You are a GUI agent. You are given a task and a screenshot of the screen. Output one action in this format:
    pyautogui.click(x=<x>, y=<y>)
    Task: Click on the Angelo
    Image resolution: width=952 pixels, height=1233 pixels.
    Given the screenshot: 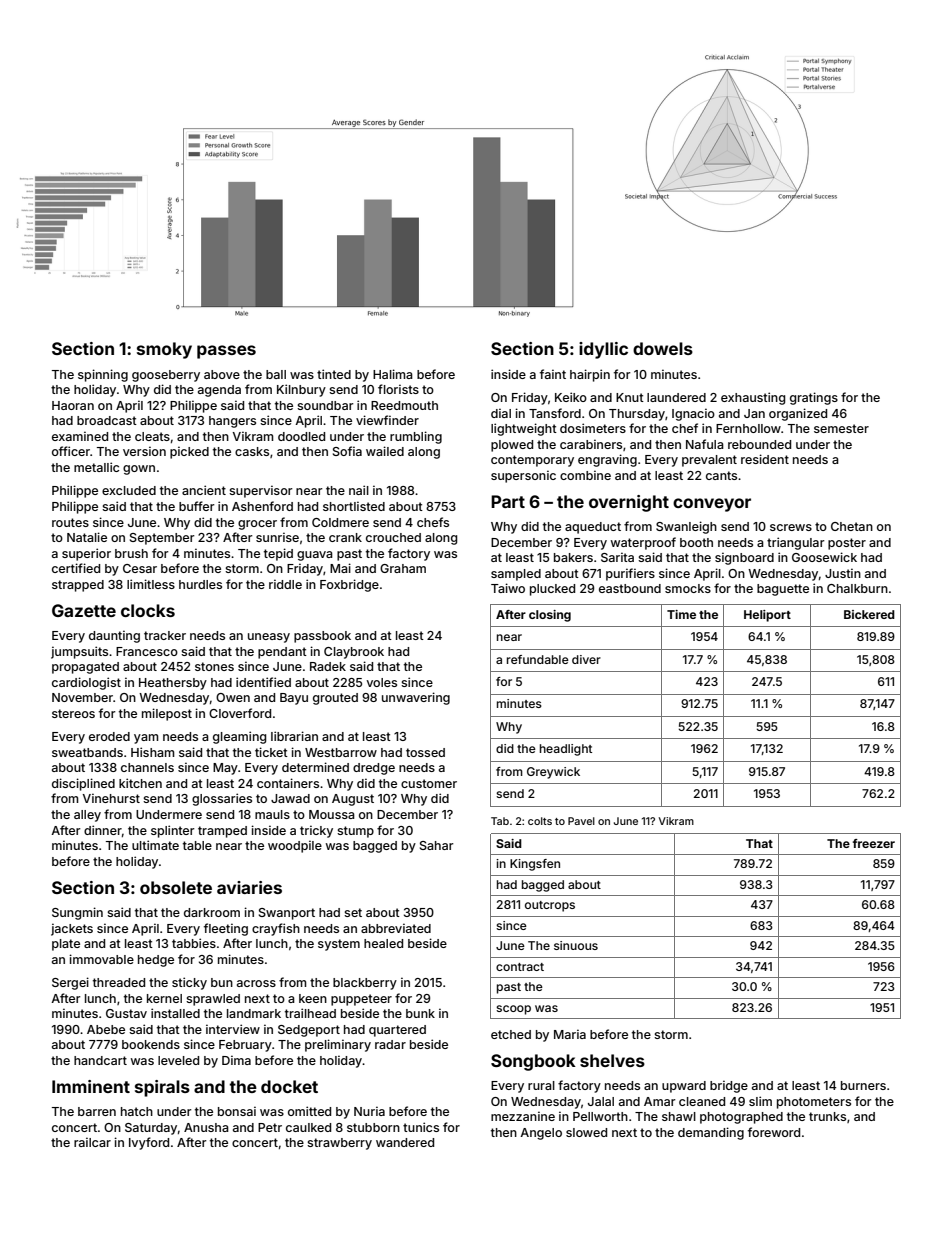 What is the action you would take?
    pyautogui.click(x=541, y=1134)
